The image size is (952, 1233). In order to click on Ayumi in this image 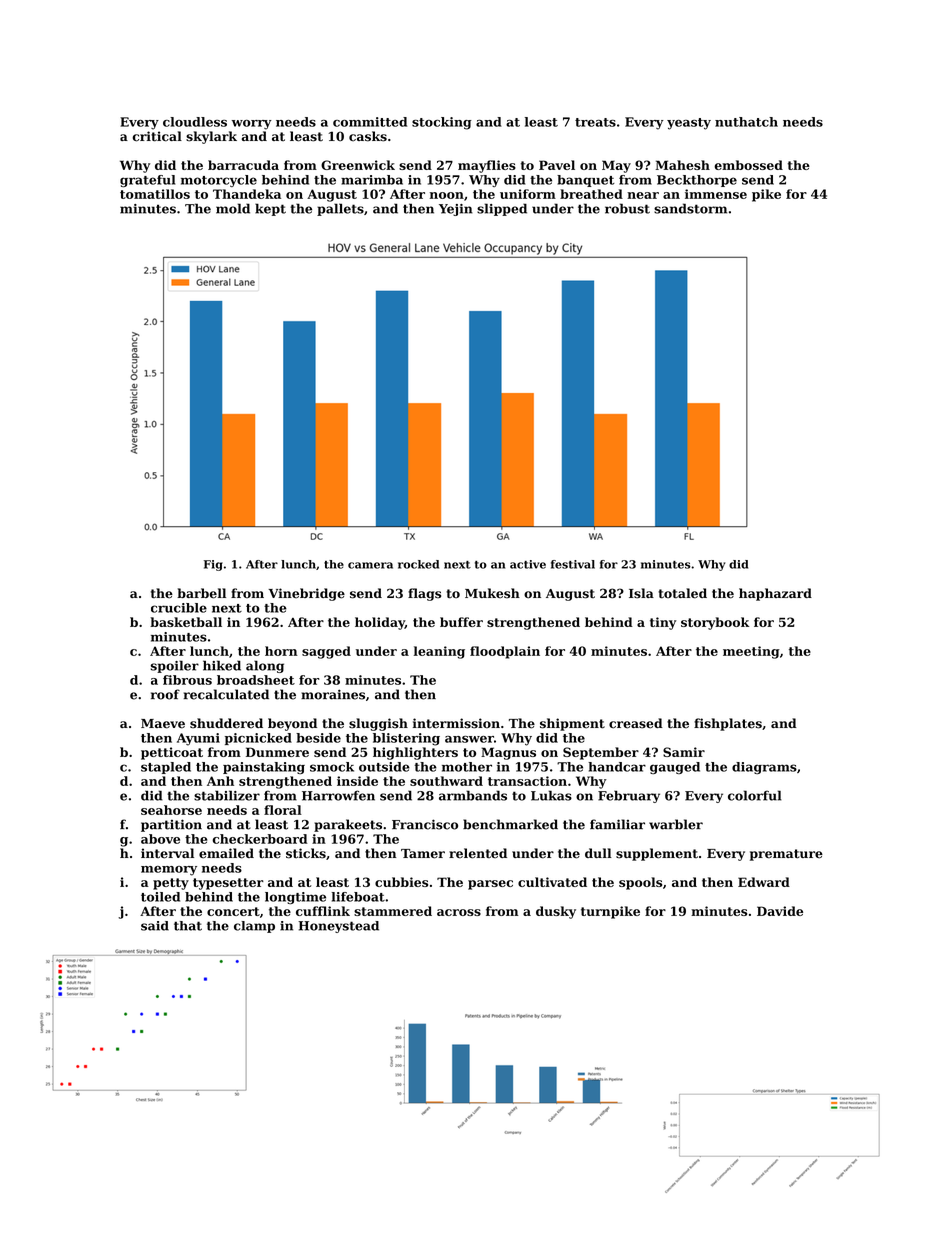, I will do `click(198, 739)`.
